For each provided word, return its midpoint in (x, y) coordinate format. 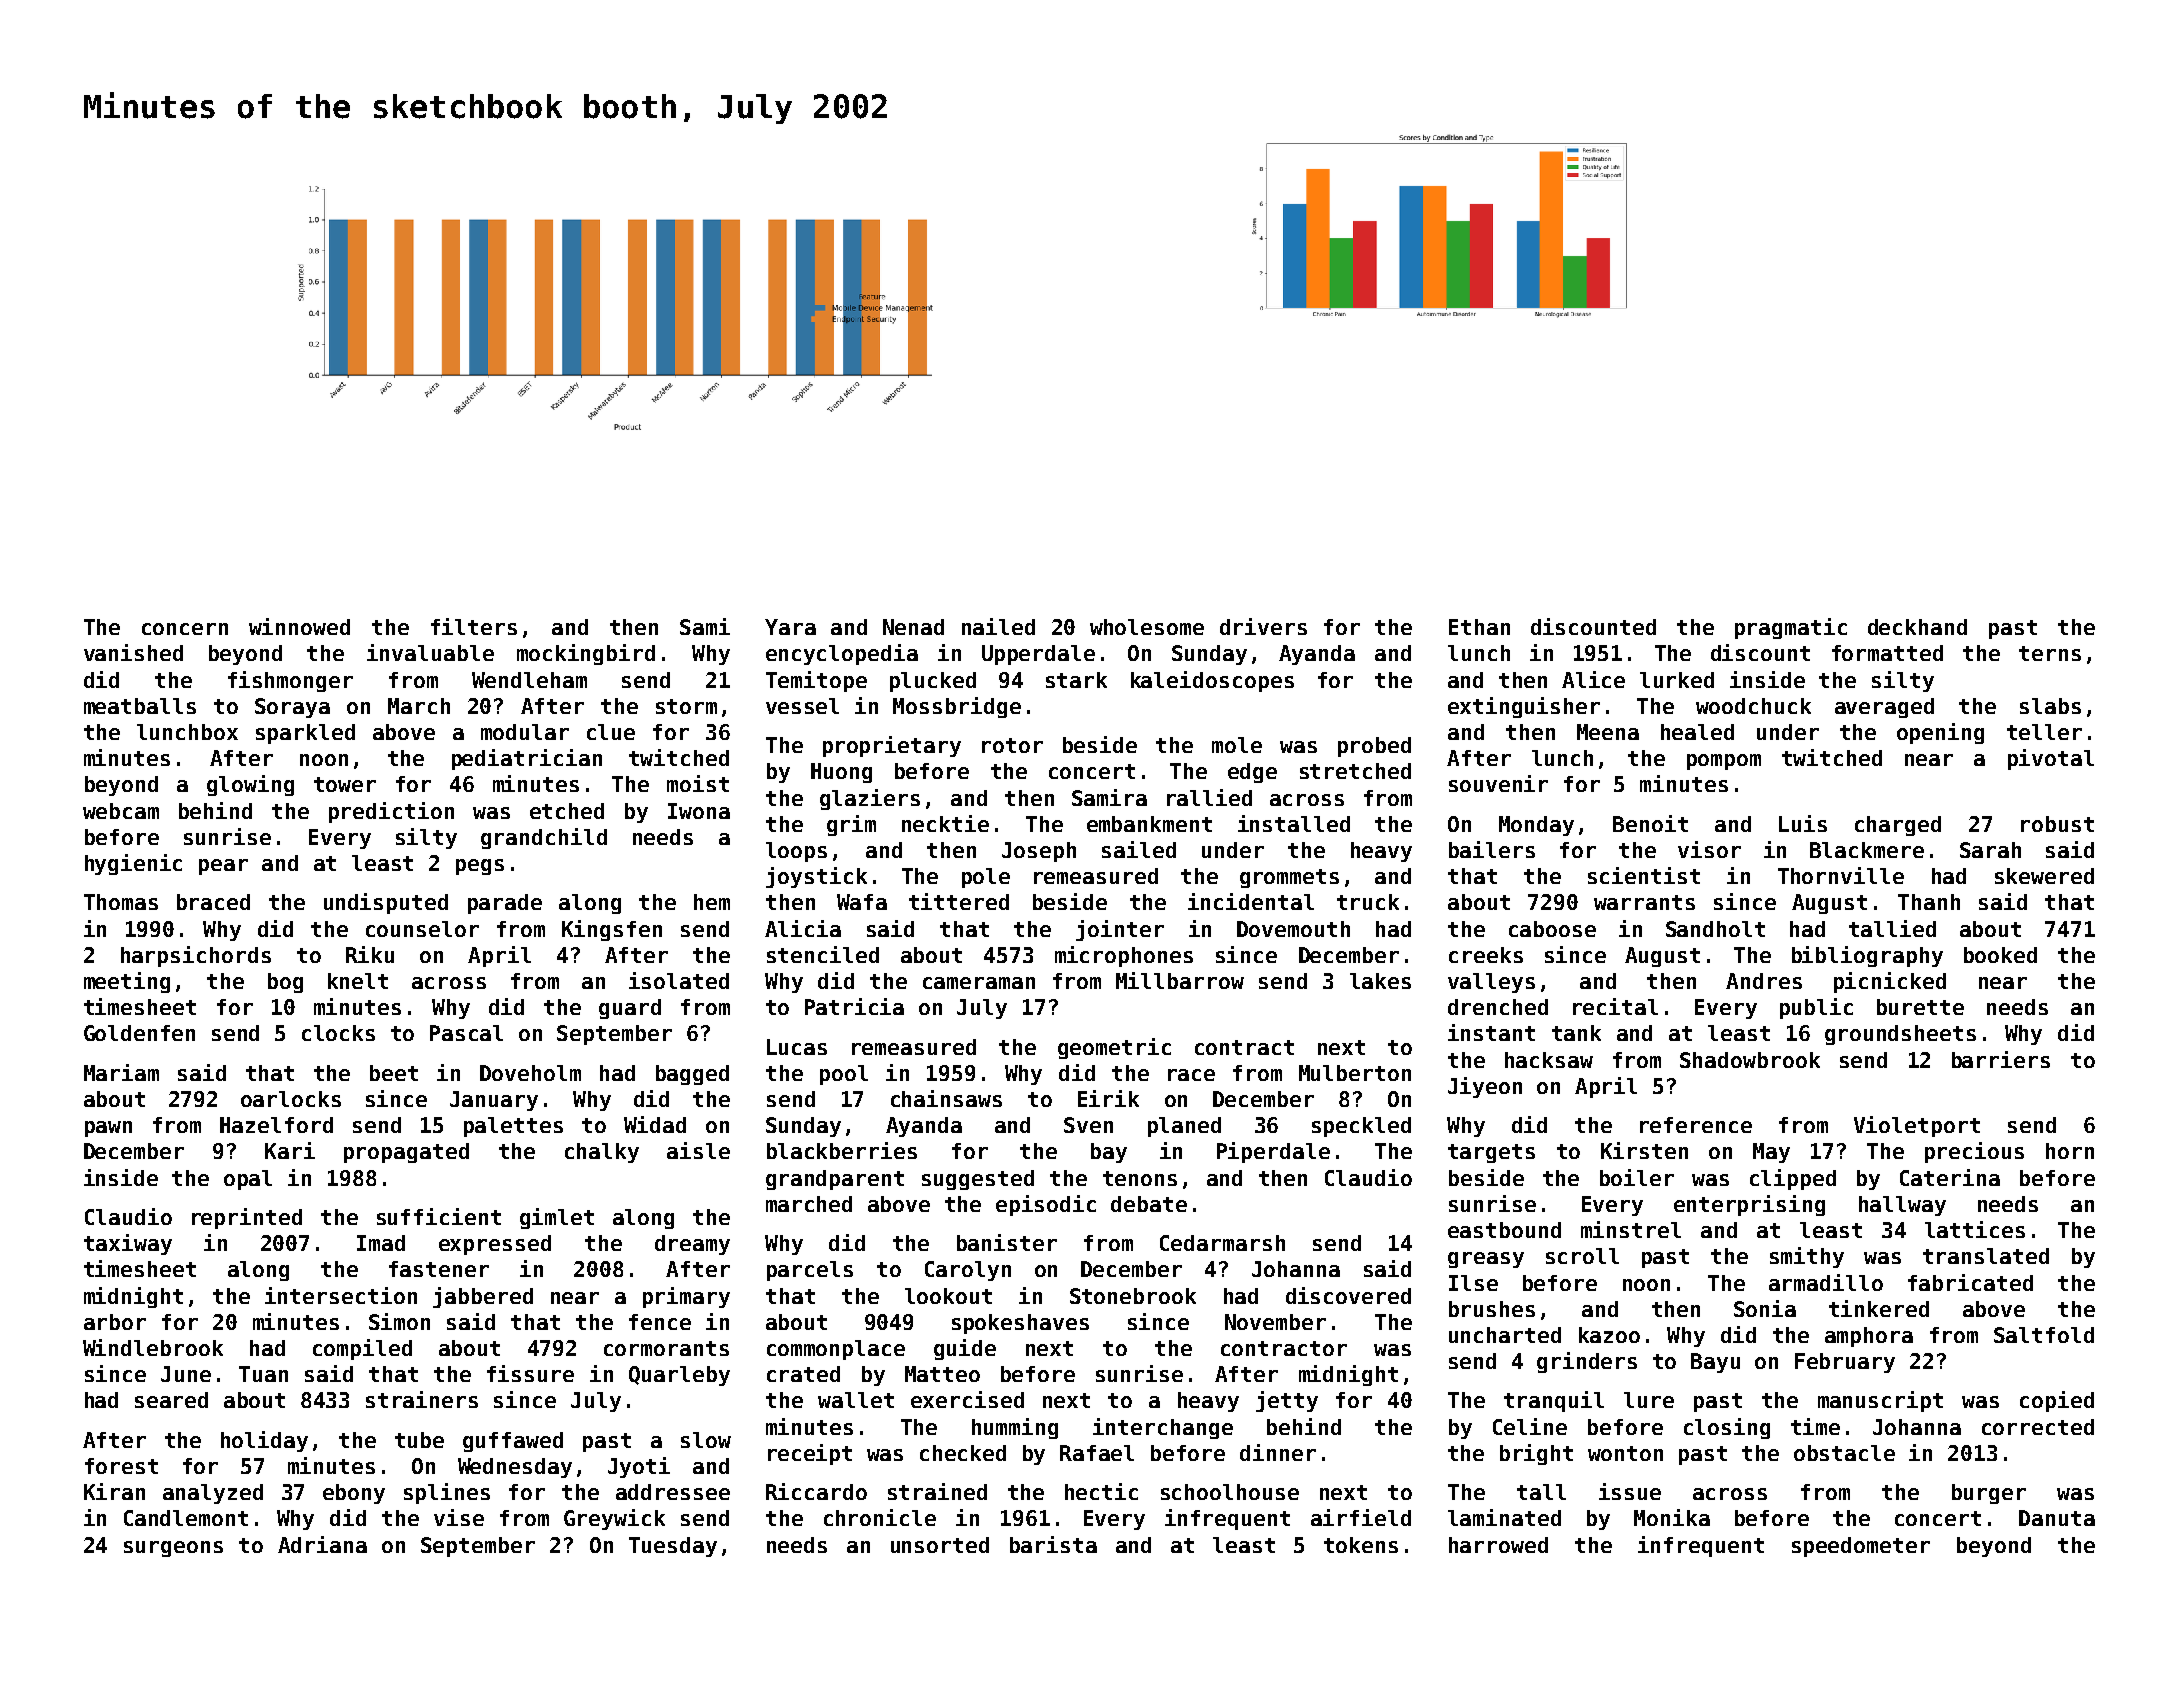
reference (1696, 1125)
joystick (816, 877)
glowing (250, 785)
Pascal (466, 1033)
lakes (1380, 981)
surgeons (173, 1549)
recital (1615, 1006)
